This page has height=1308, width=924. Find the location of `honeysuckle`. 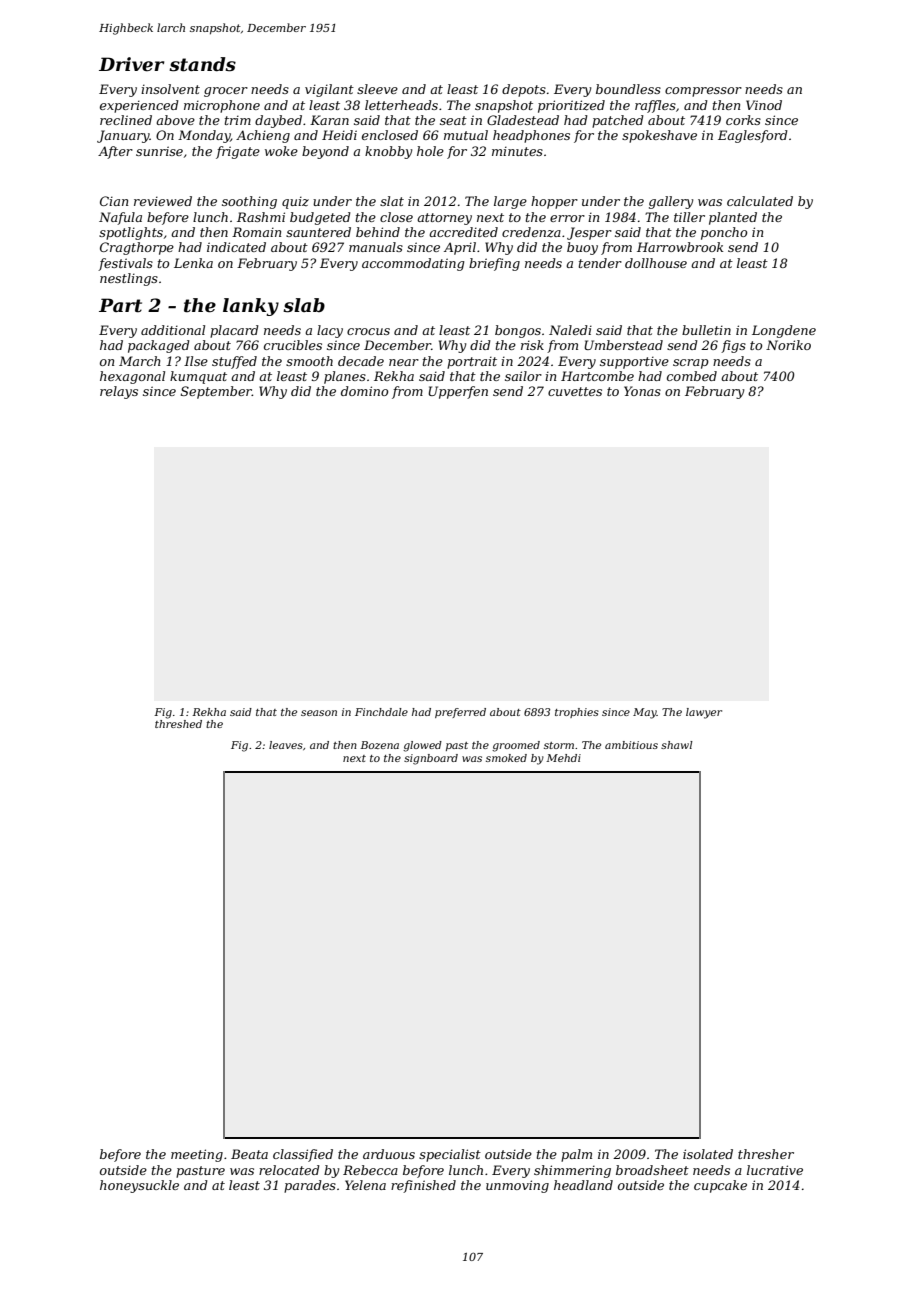

honeysuckle is located at coordinates (139, 1186).
